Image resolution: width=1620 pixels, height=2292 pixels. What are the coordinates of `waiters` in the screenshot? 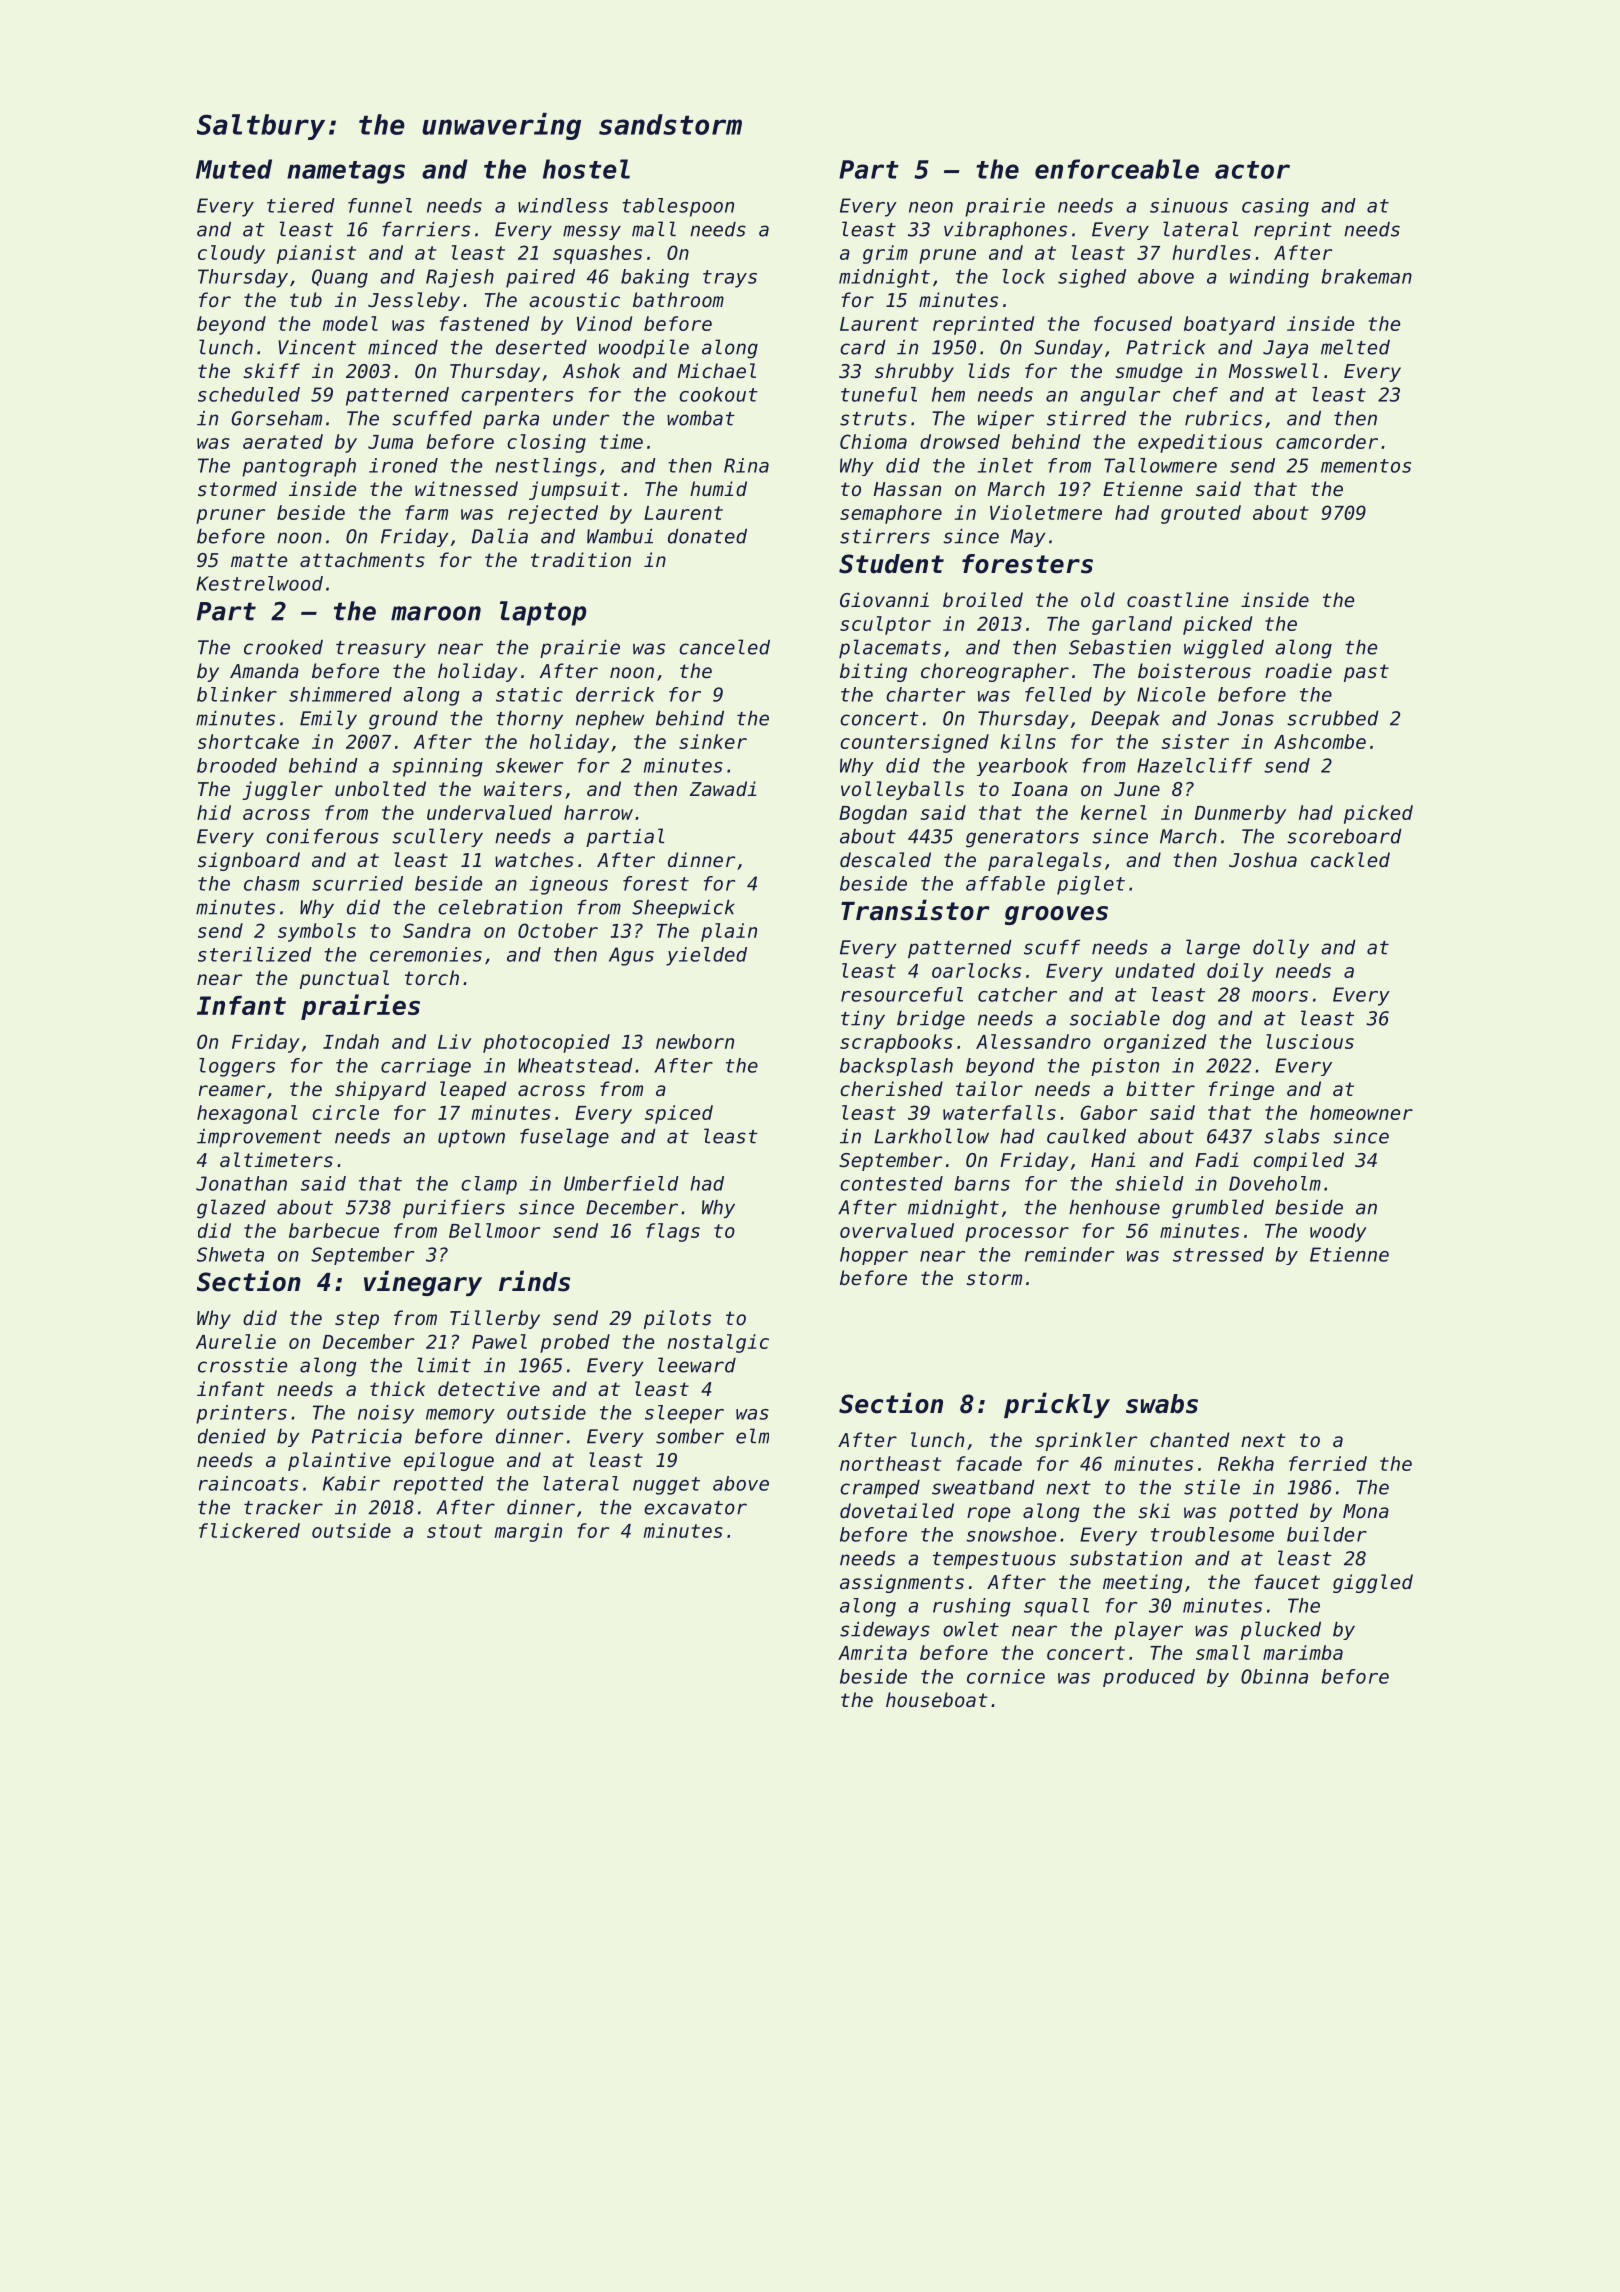 It's located at (523, 788).
